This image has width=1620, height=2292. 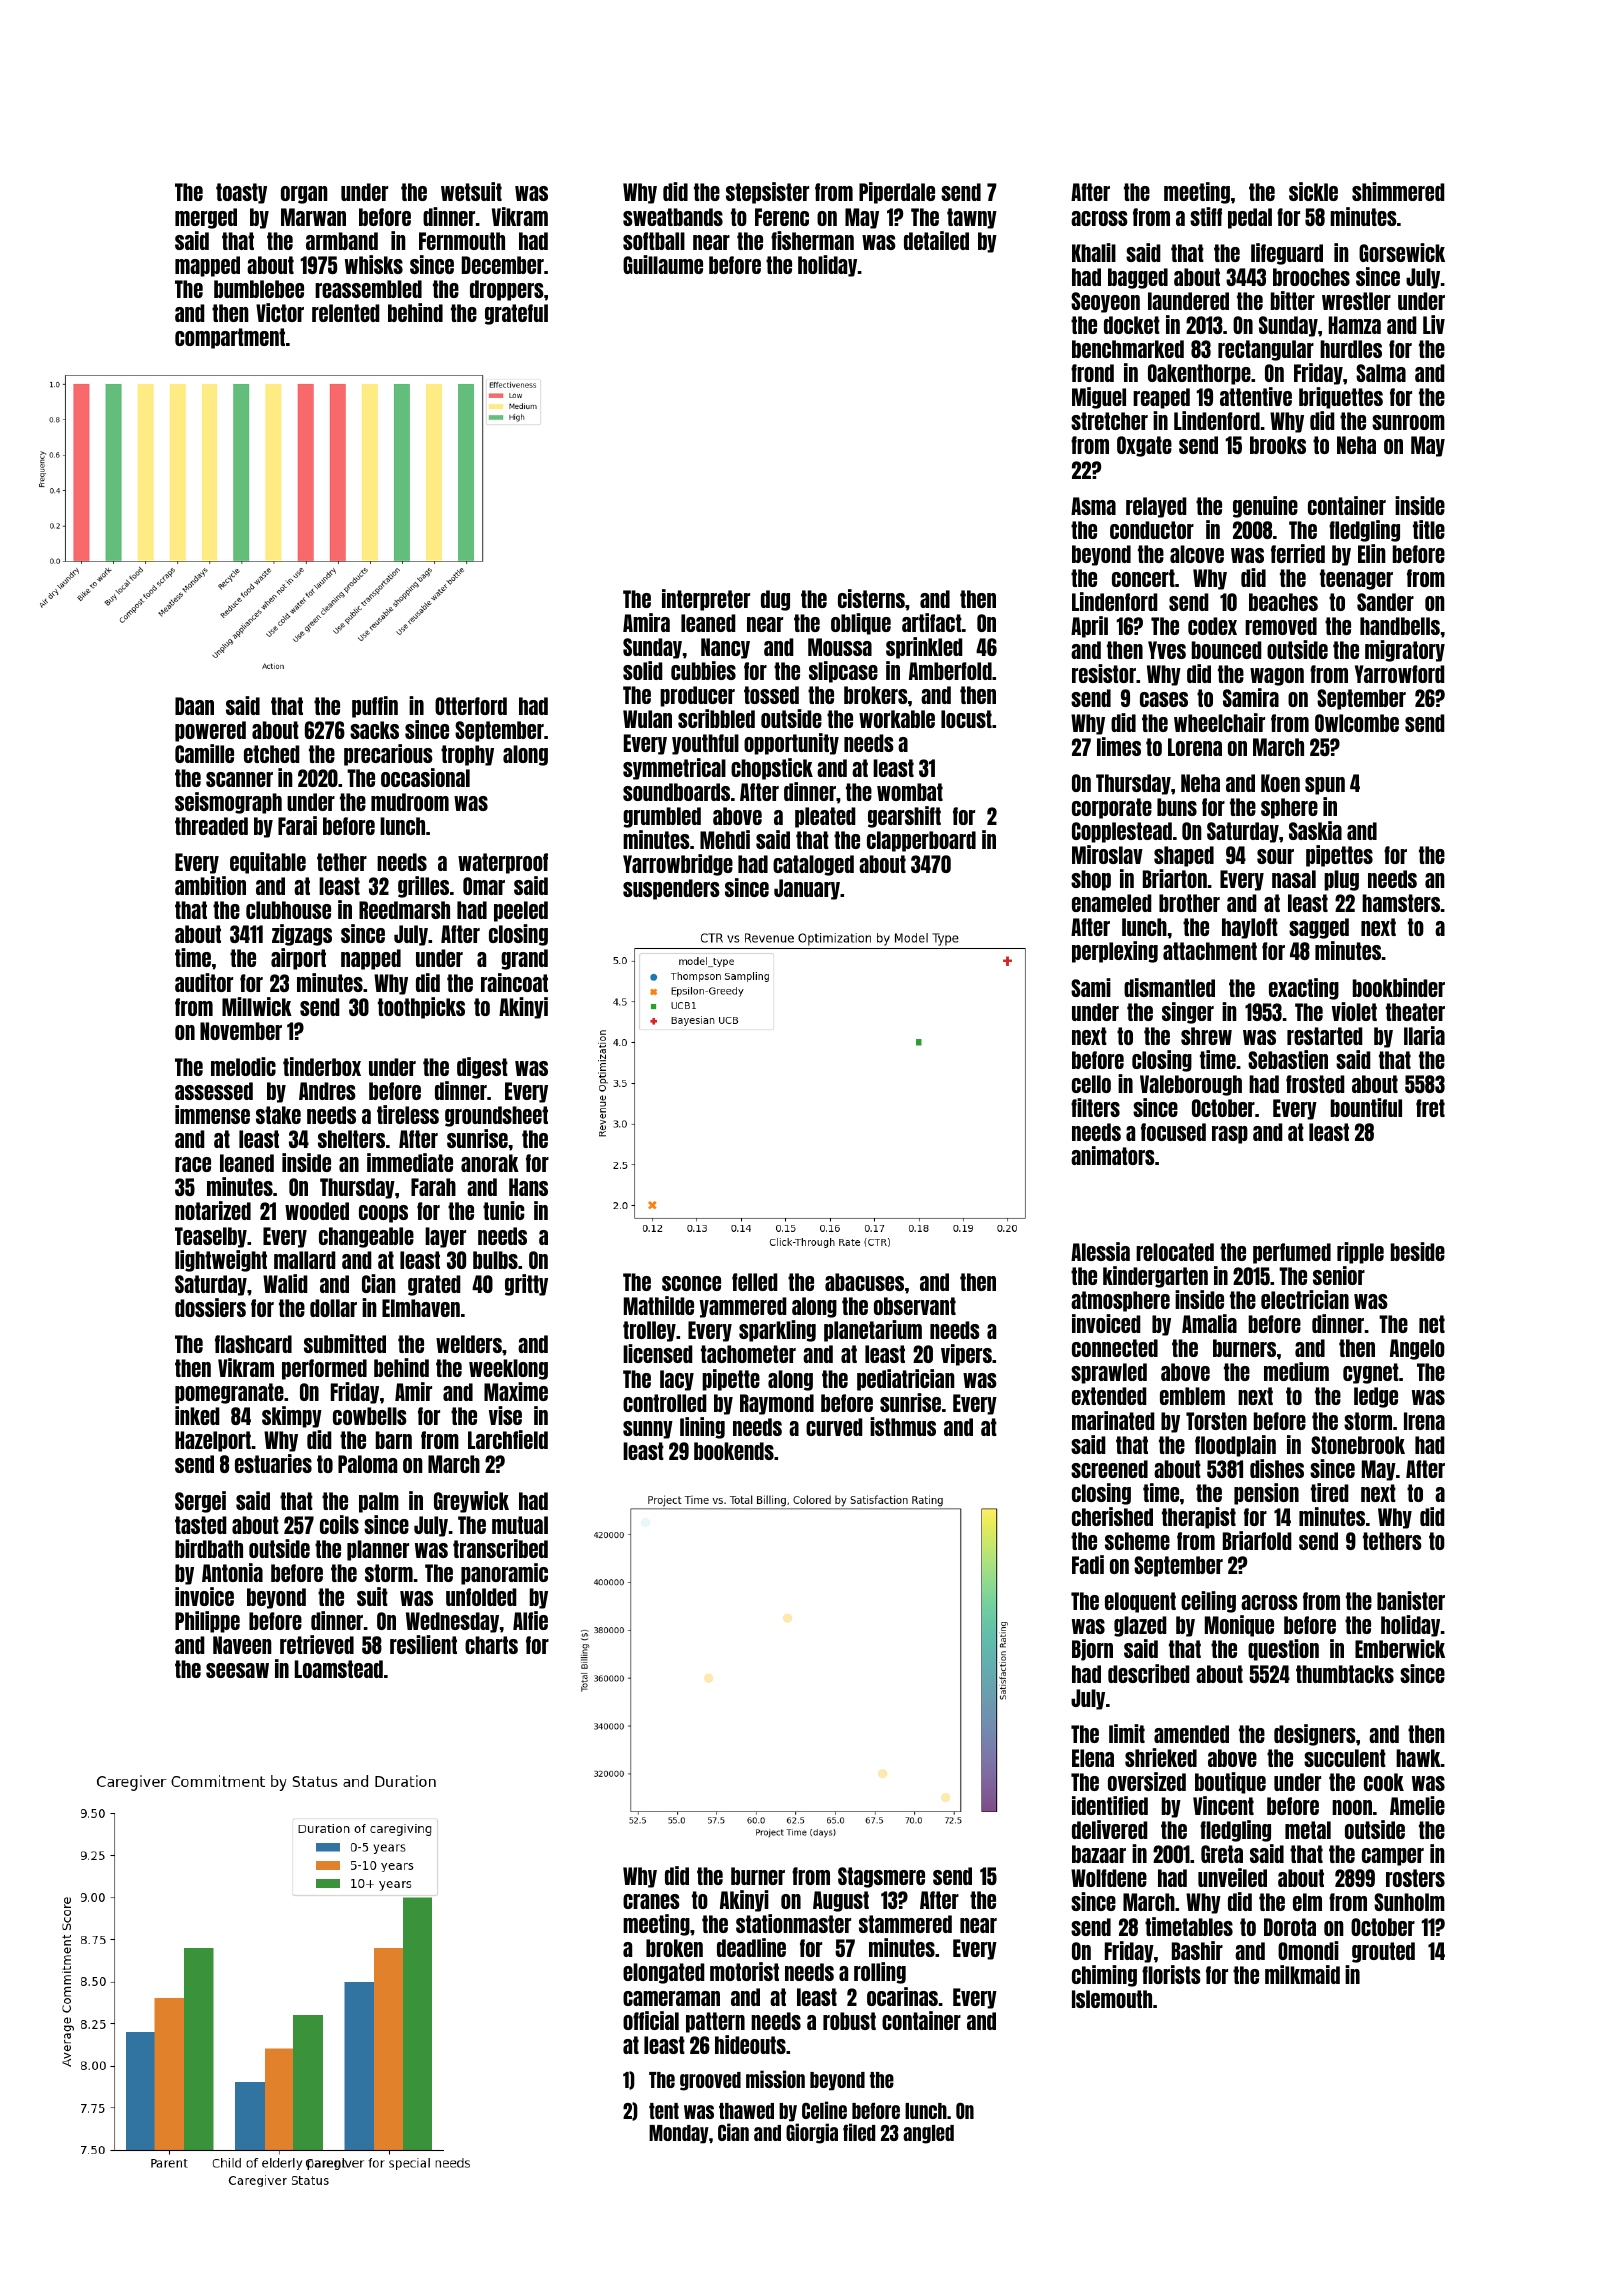 What do you see at coordinates (691, 1283) in the image?
I see `sconce` at bounding box center [691, 1283].
